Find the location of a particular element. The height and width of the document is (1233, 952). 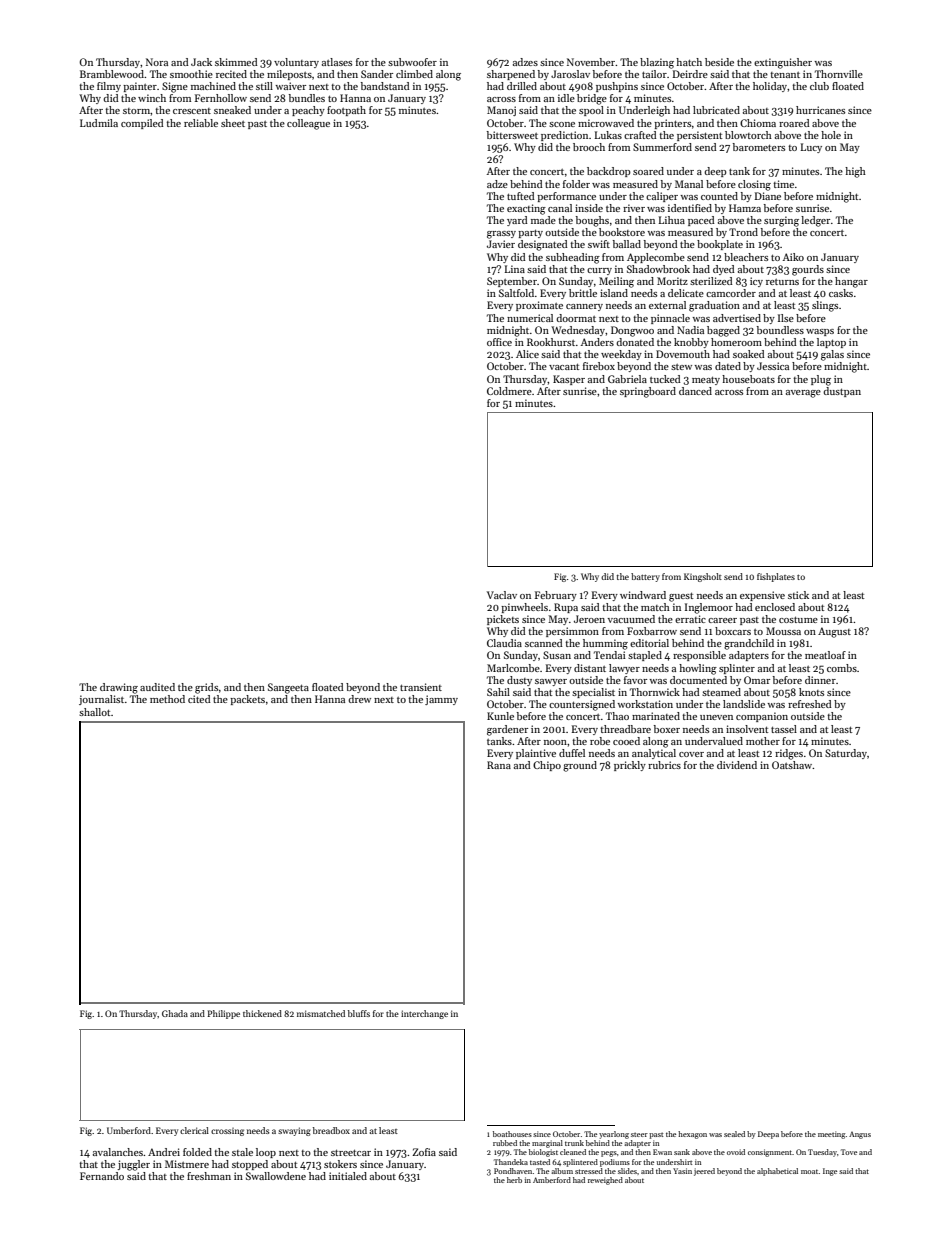

Kingsholt is located at coordinates (703, 577).
